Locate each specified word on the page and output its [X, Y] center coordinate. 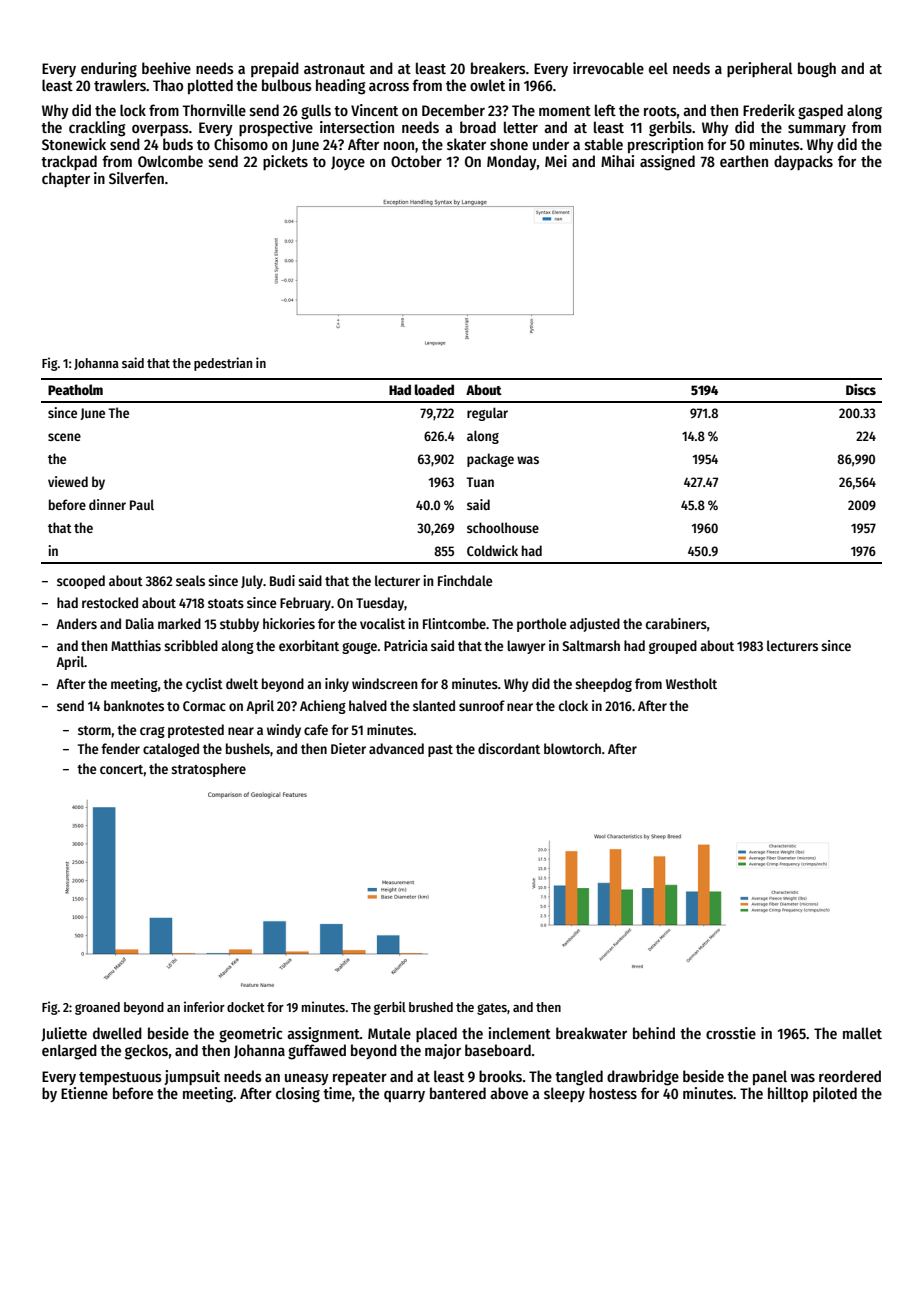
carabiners [676, 623]
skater [466, 144]
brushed [431, 1007]
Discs [861, 389]
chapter [66, 179]
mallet [862, 1033]
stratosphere [208, 770]
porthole [541, 625]
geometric [250, 1035]
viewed [68, 481]
